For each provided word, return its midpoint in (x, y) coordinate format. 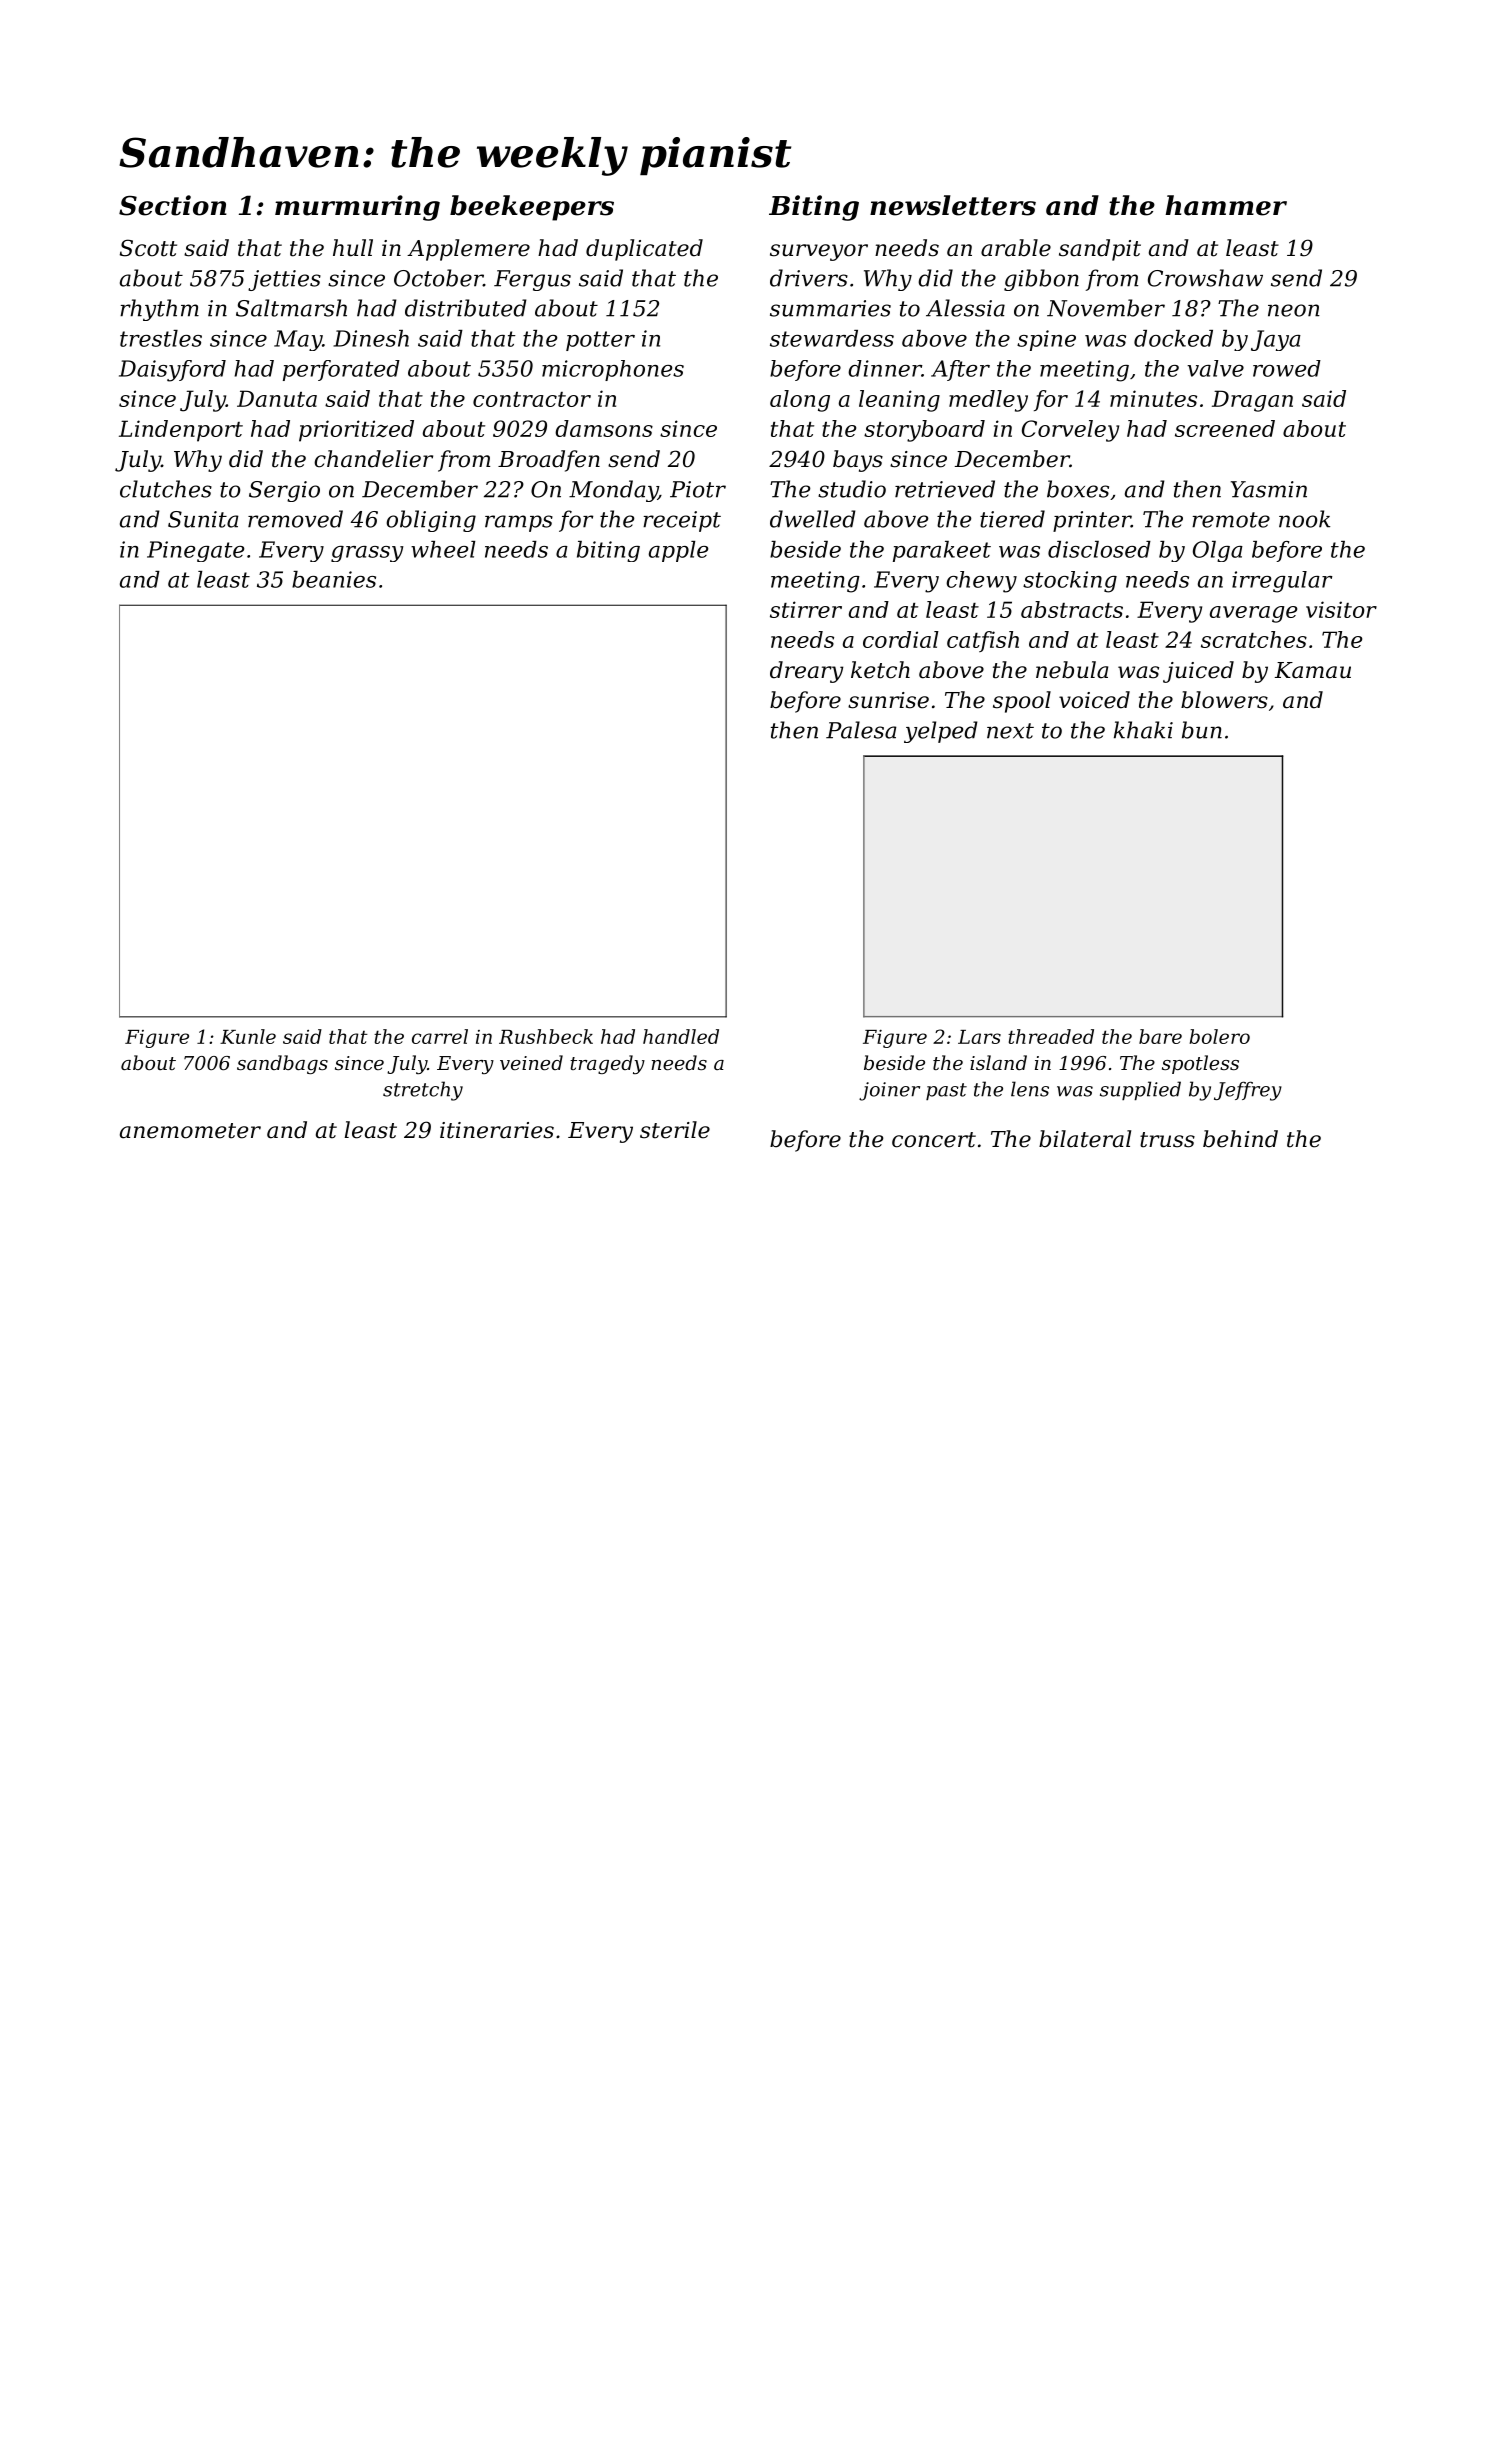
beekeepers (532, 208)
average (1253, 614)
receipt (682, 521)
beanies (334, 579)
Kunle (248, 1036)
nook (1304, 519)
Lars (979, 1037)
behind (1240, 1139)
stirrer (806, 609)
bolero (1219, 1036)
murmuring (357, 208)
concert (934, 1140)
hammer (1226, 205)
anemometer (190, 1131)
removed (295, 519)
